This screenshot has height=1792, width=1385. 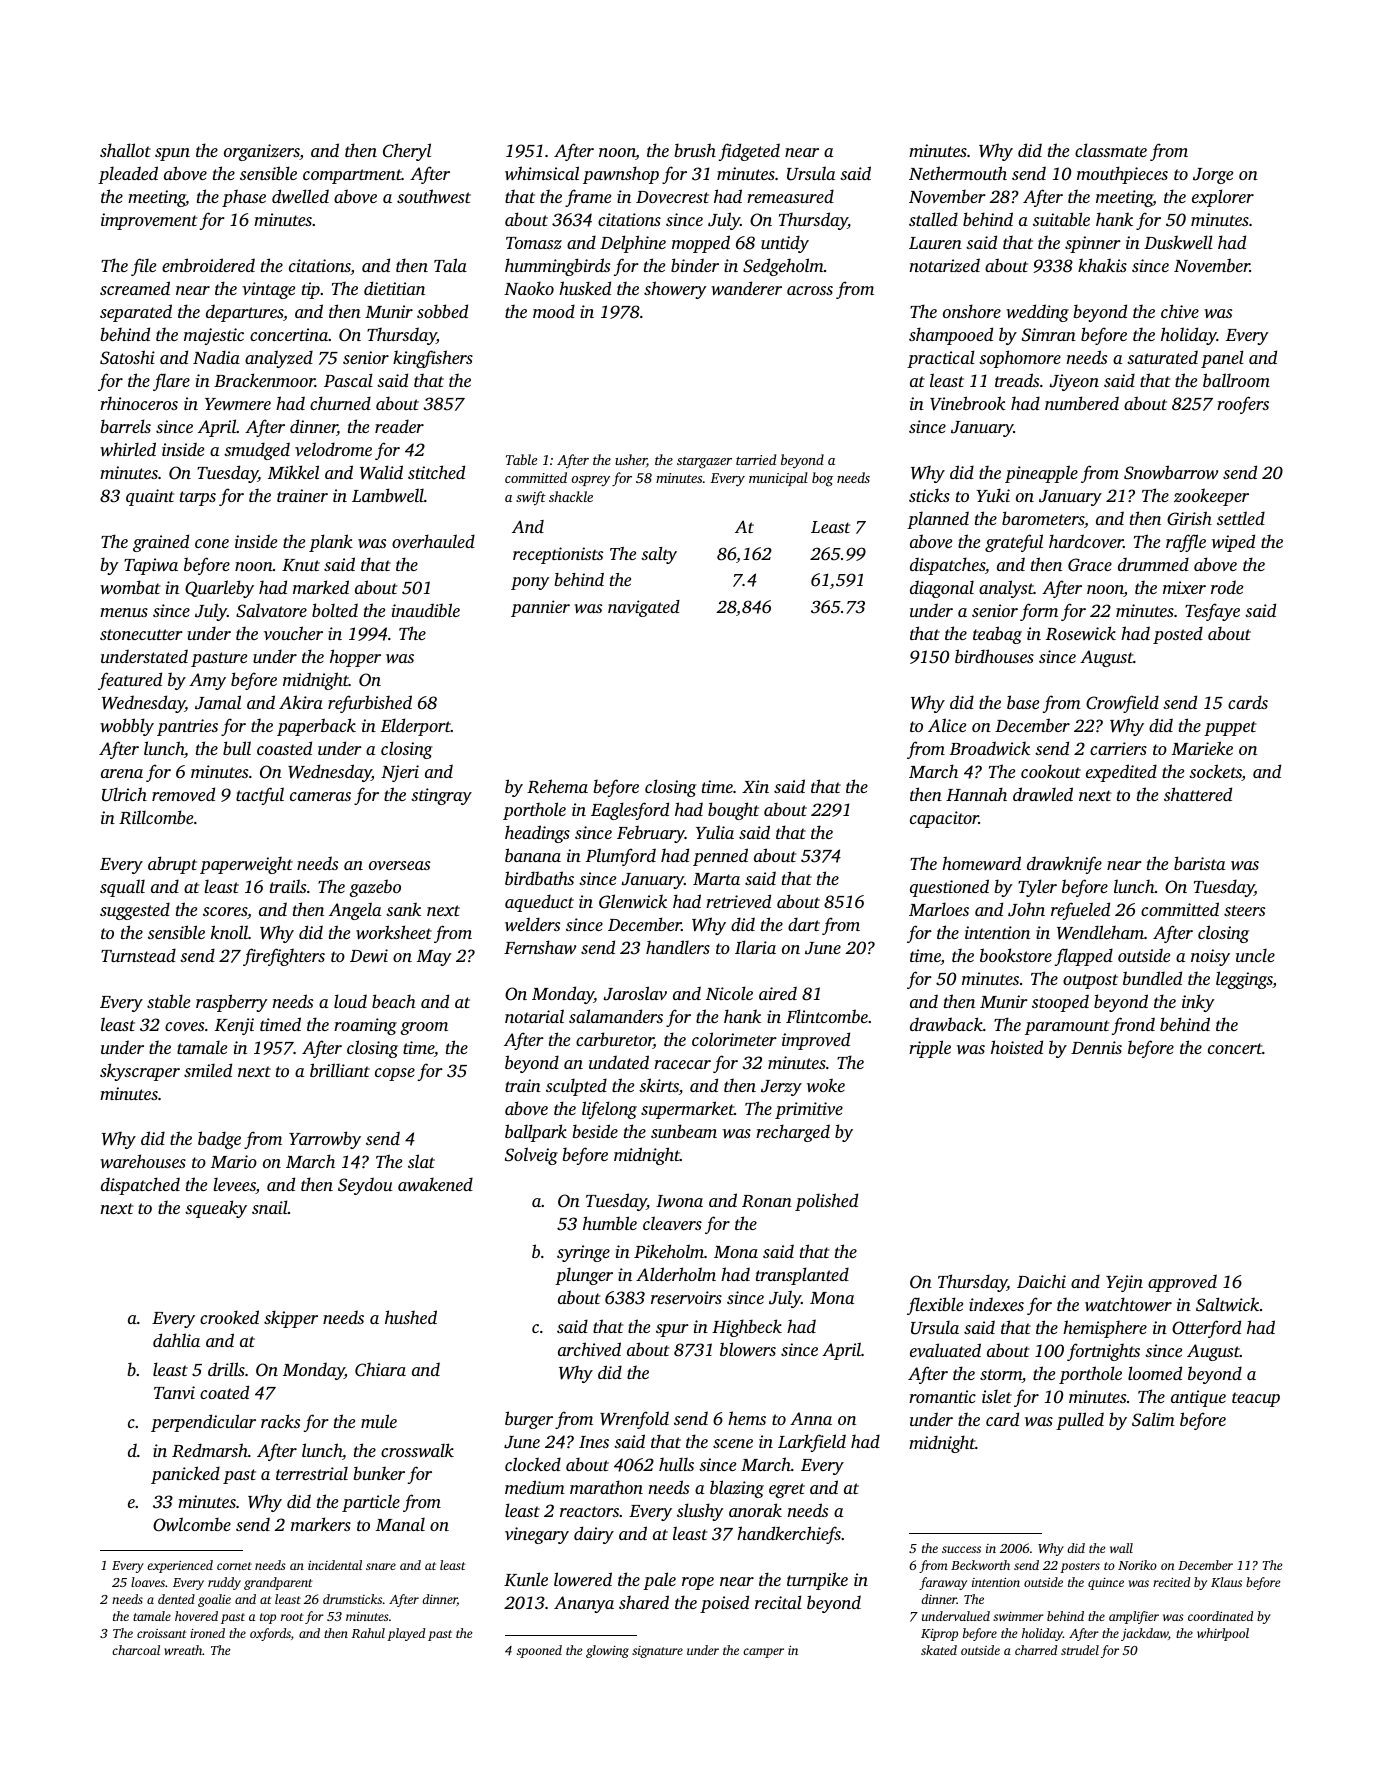 I want to click on Jiyeon, so click(x=1074, y=382).
